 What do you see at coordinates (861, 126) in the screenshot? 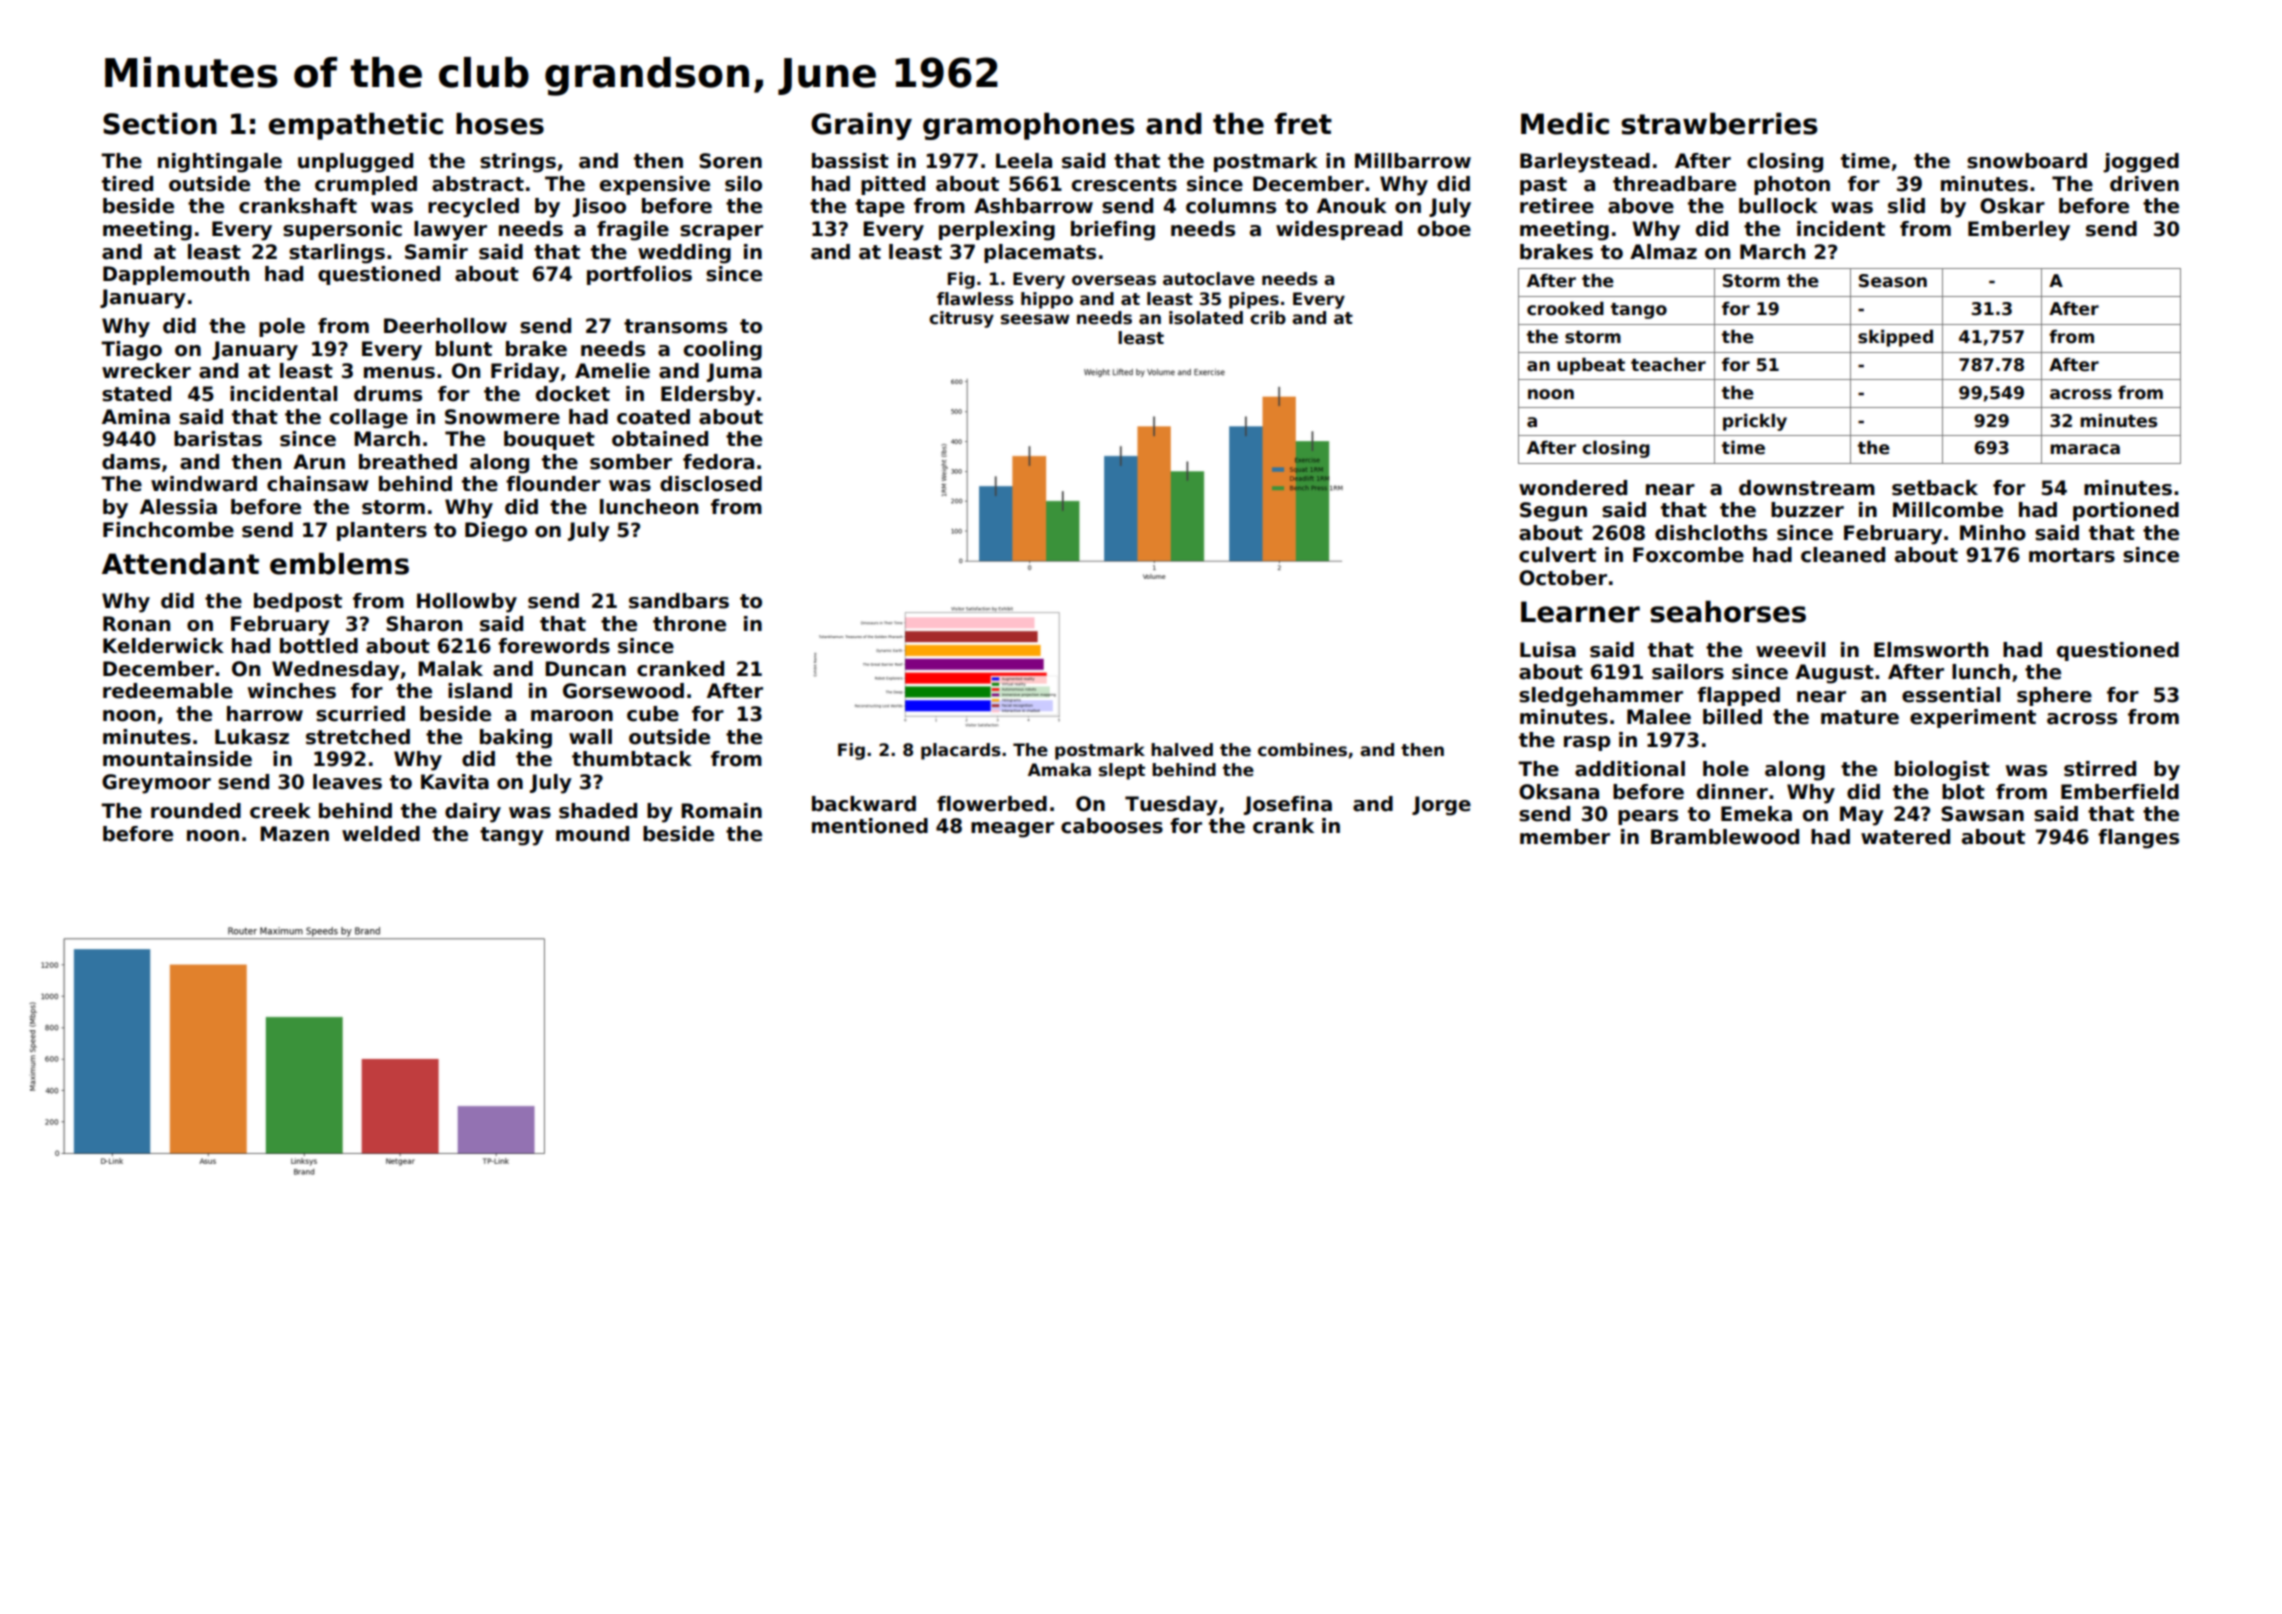
I see `Grainy` at bounding box center [861, 126].
